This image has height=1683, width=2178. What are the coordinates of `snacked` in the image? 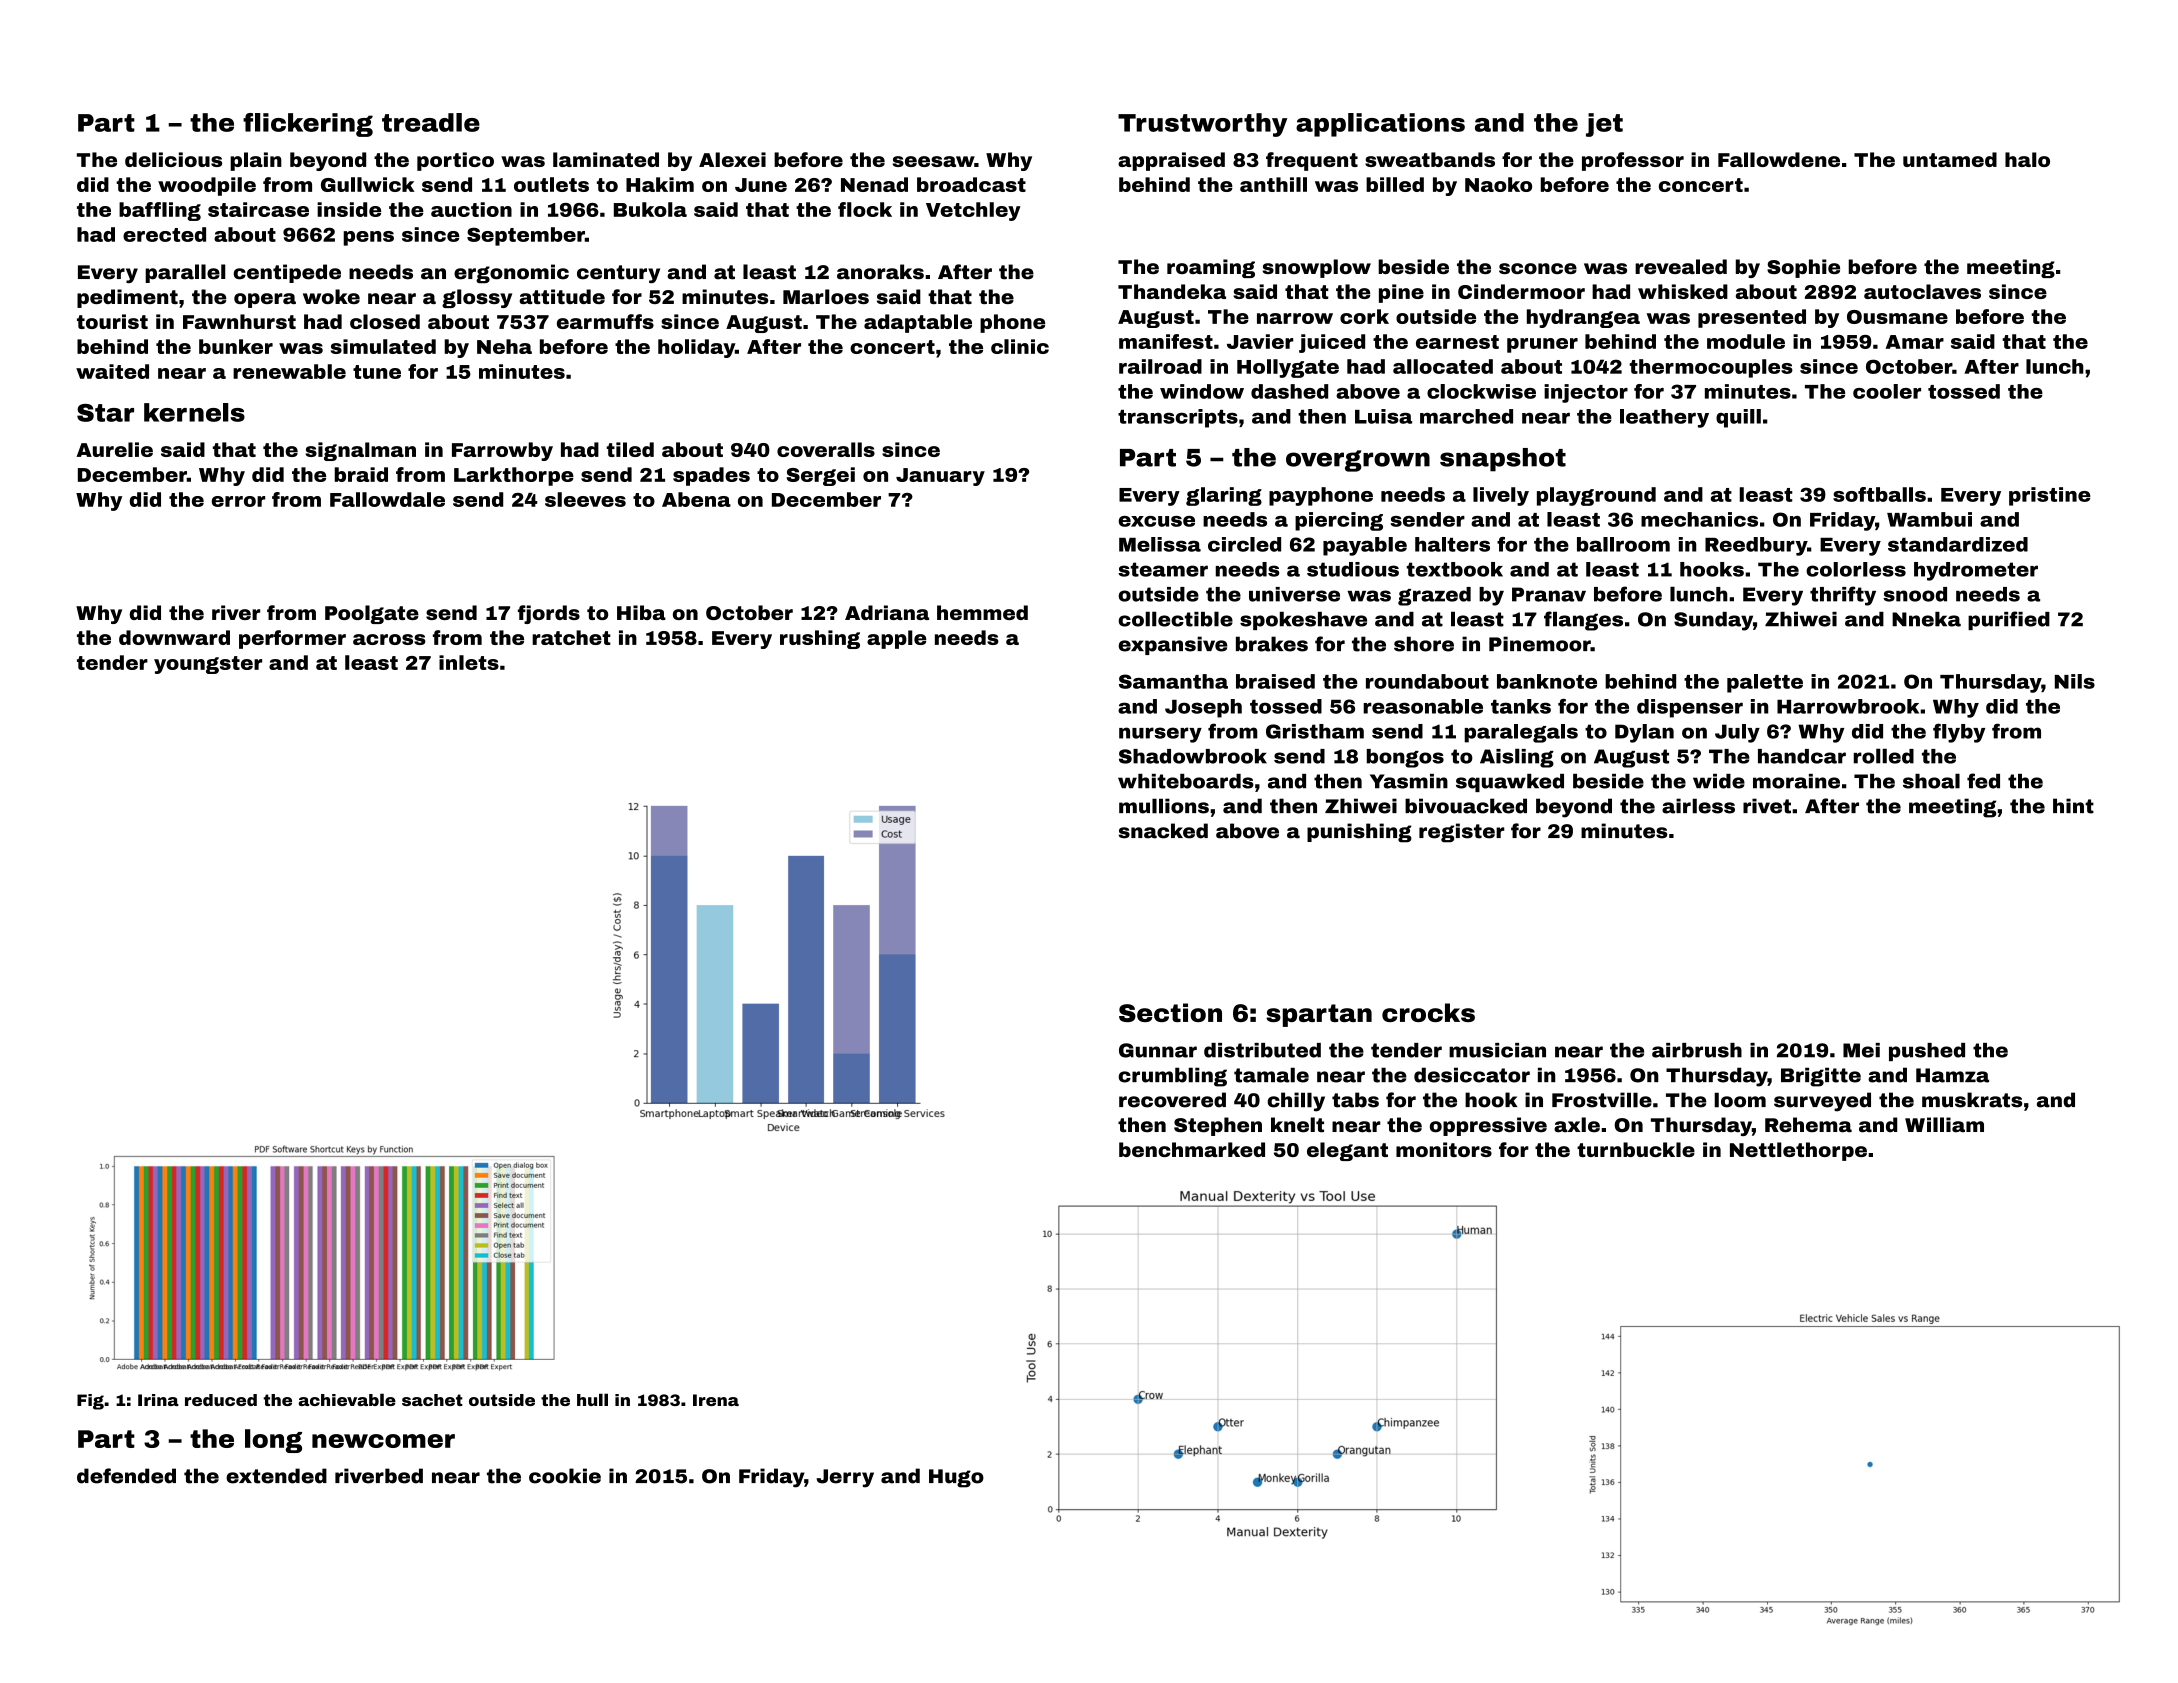 It's located at (1163, 831).
